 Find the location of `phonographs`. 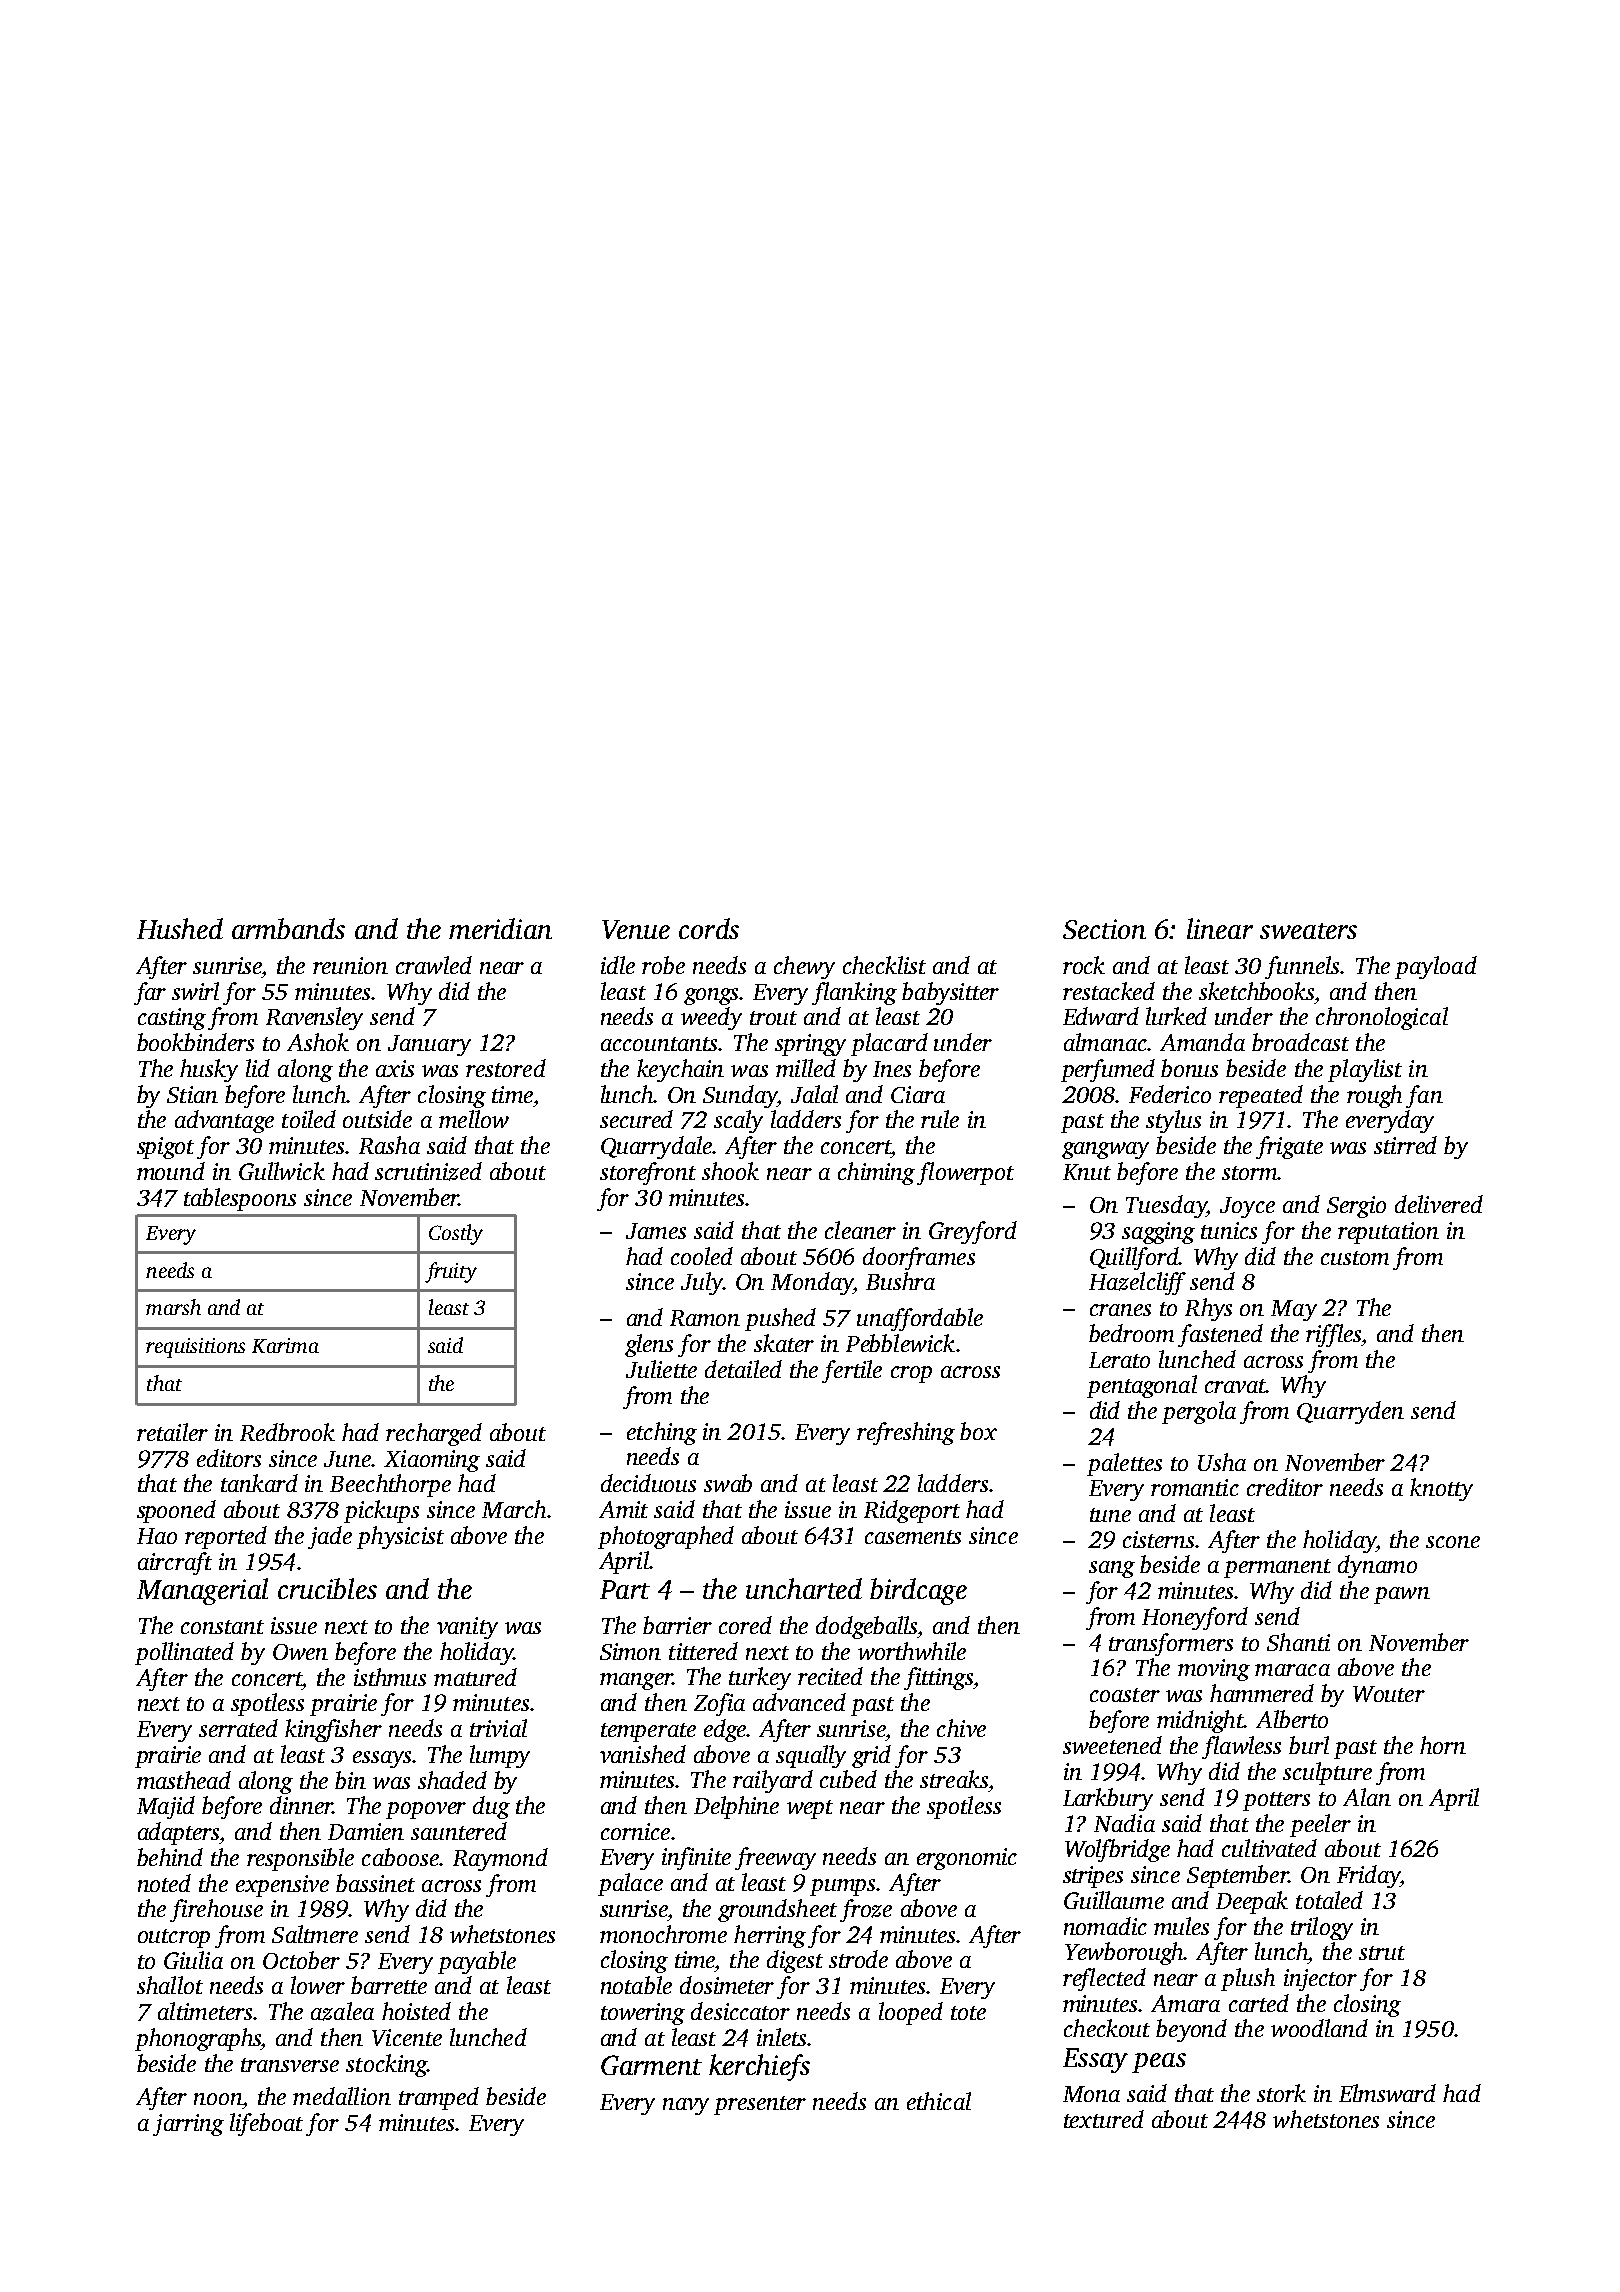

phonographs is located at coordinates (198, 2039).
